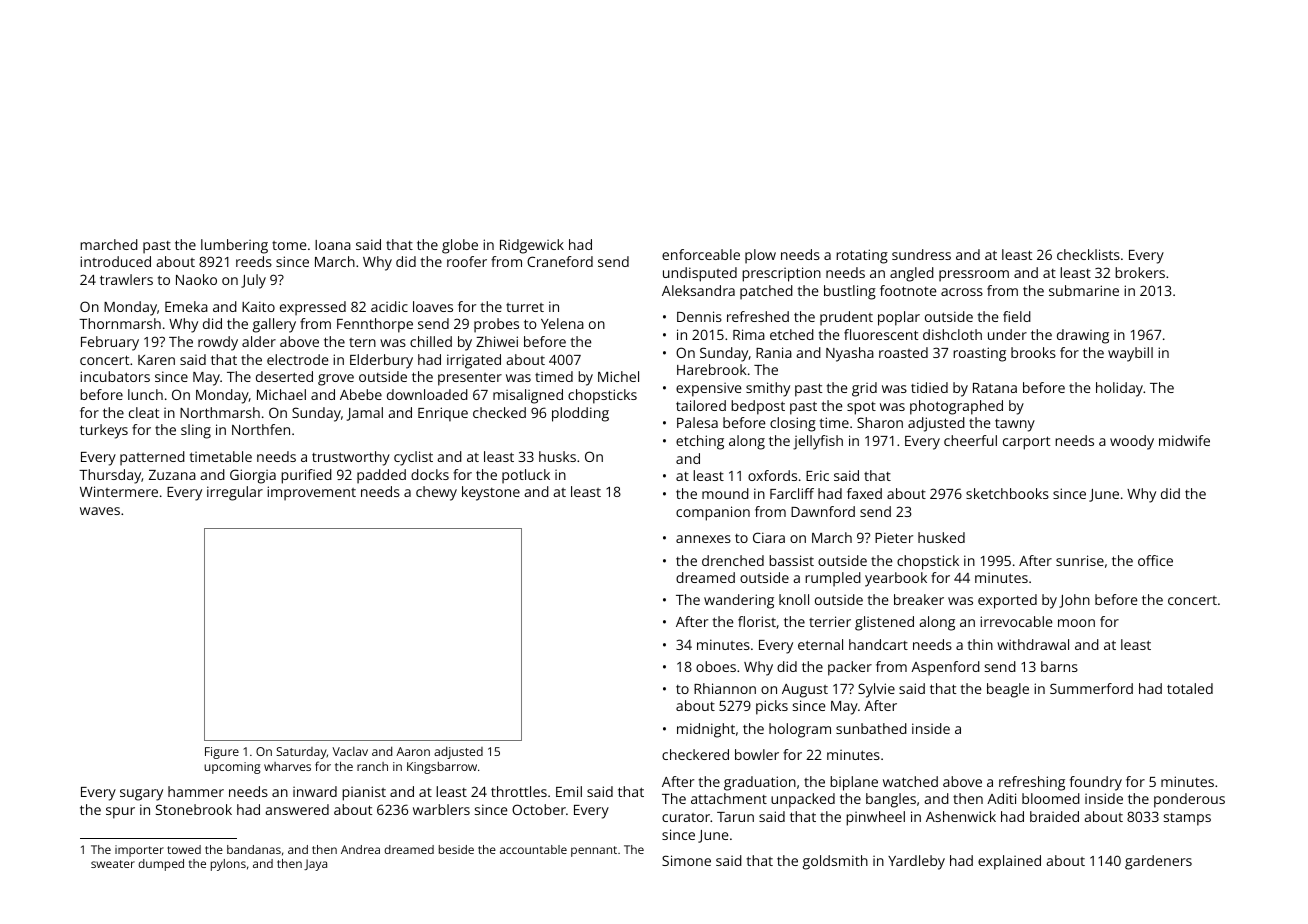  I want to click on foundry, so click(1096, 783).
